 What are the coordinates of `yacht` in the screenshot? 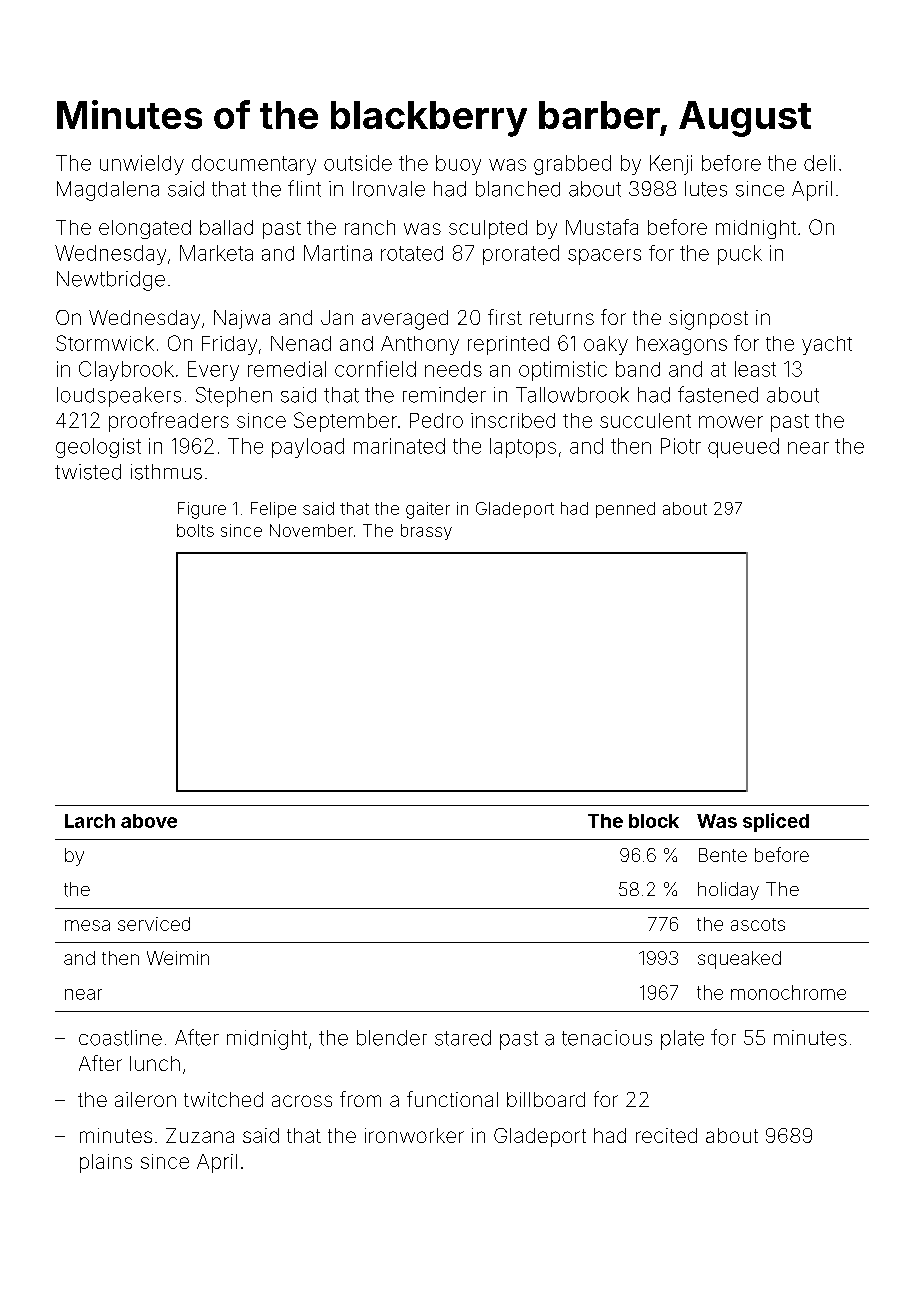 It's located at (827, 345).
